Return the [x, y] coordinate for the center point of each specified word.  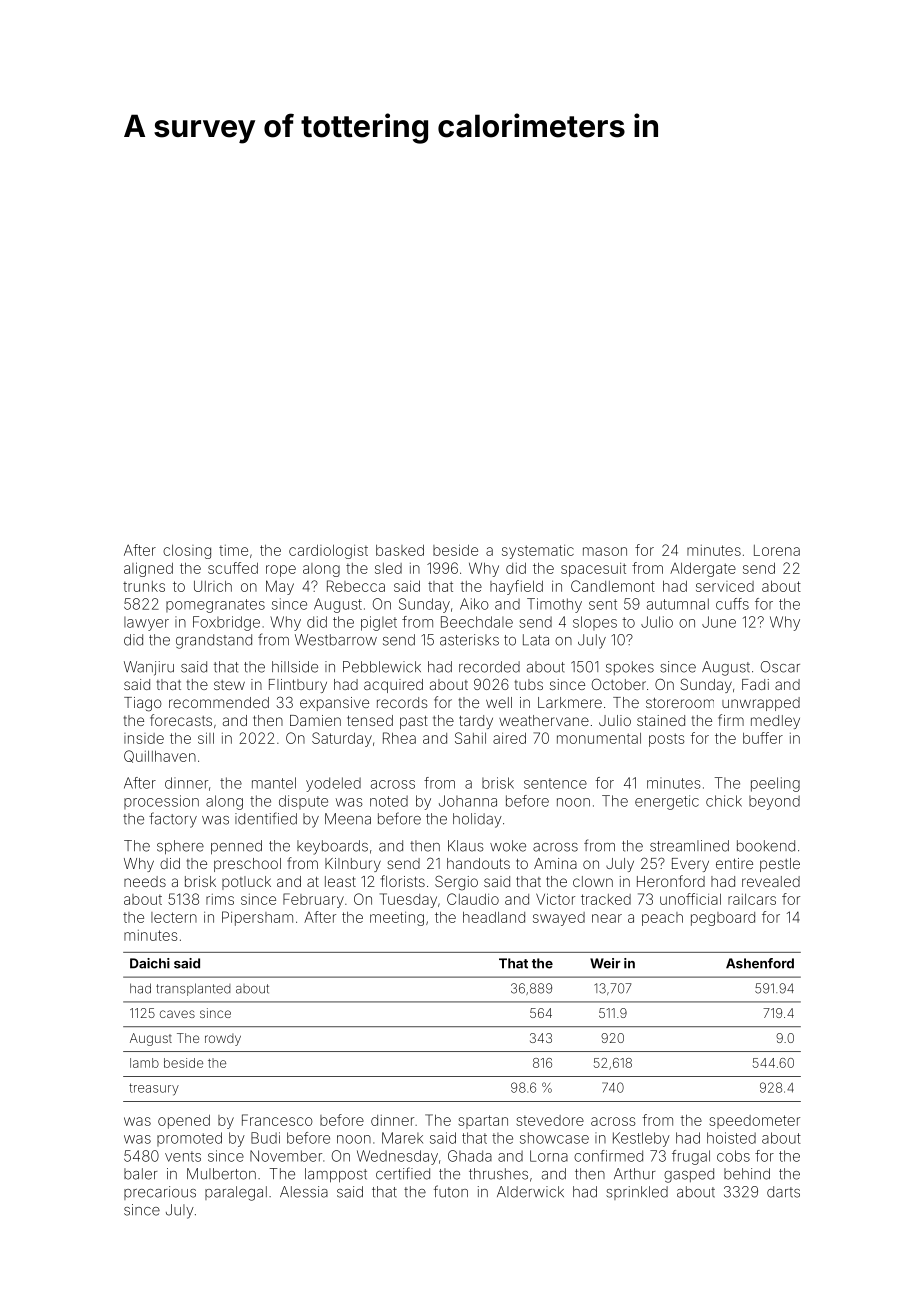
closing [187, 552]
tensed [370, 720]
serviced [725, 586]
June [719, 622]
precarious [160, 1193]
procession [161, 802]
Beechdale [477, 622]
